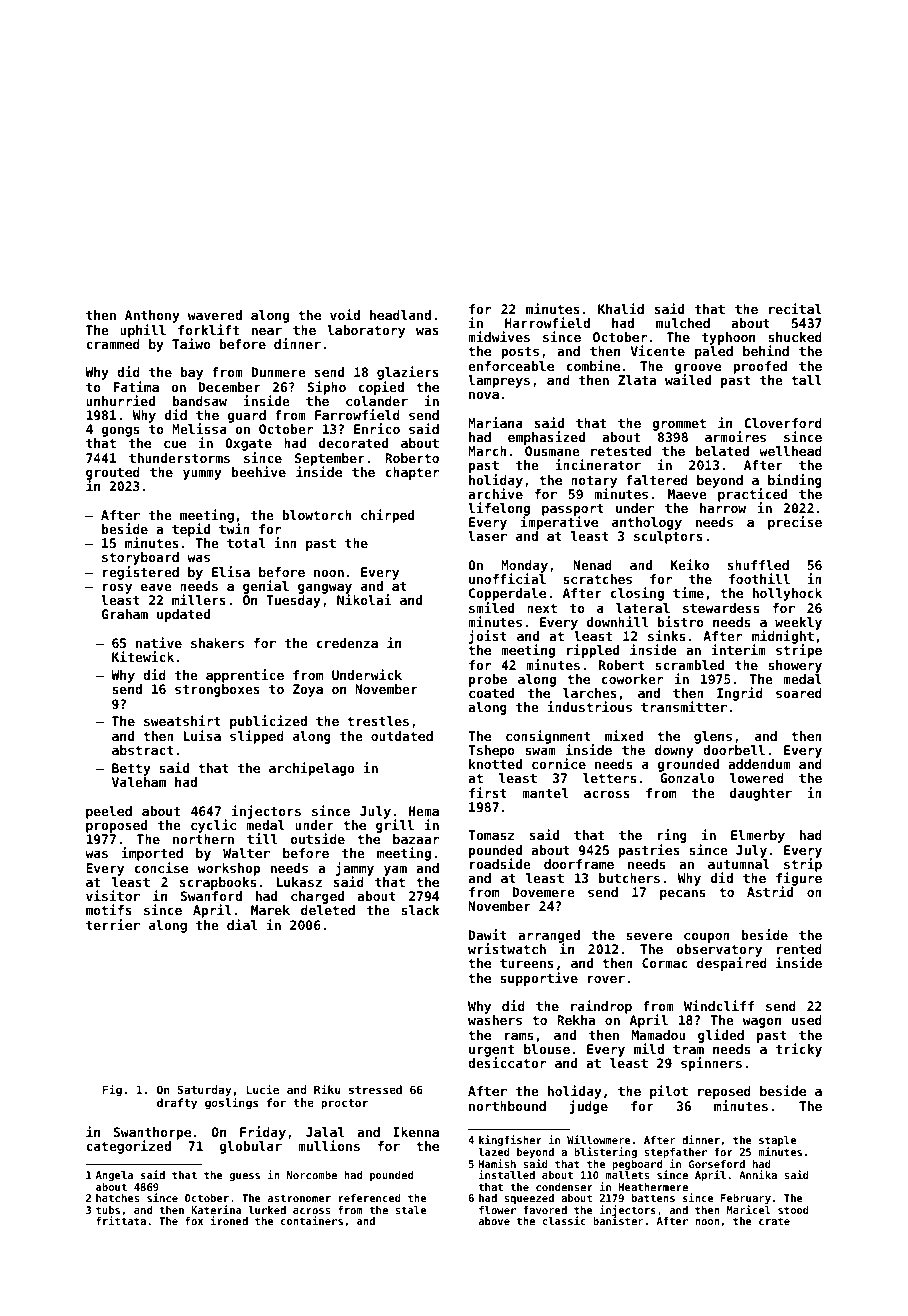 The width and height of the screenshot is (908, 1316). What do you see at coordinates (318, 838) in the screenshot?
I see `outside` at bounding box center [318, 838].
